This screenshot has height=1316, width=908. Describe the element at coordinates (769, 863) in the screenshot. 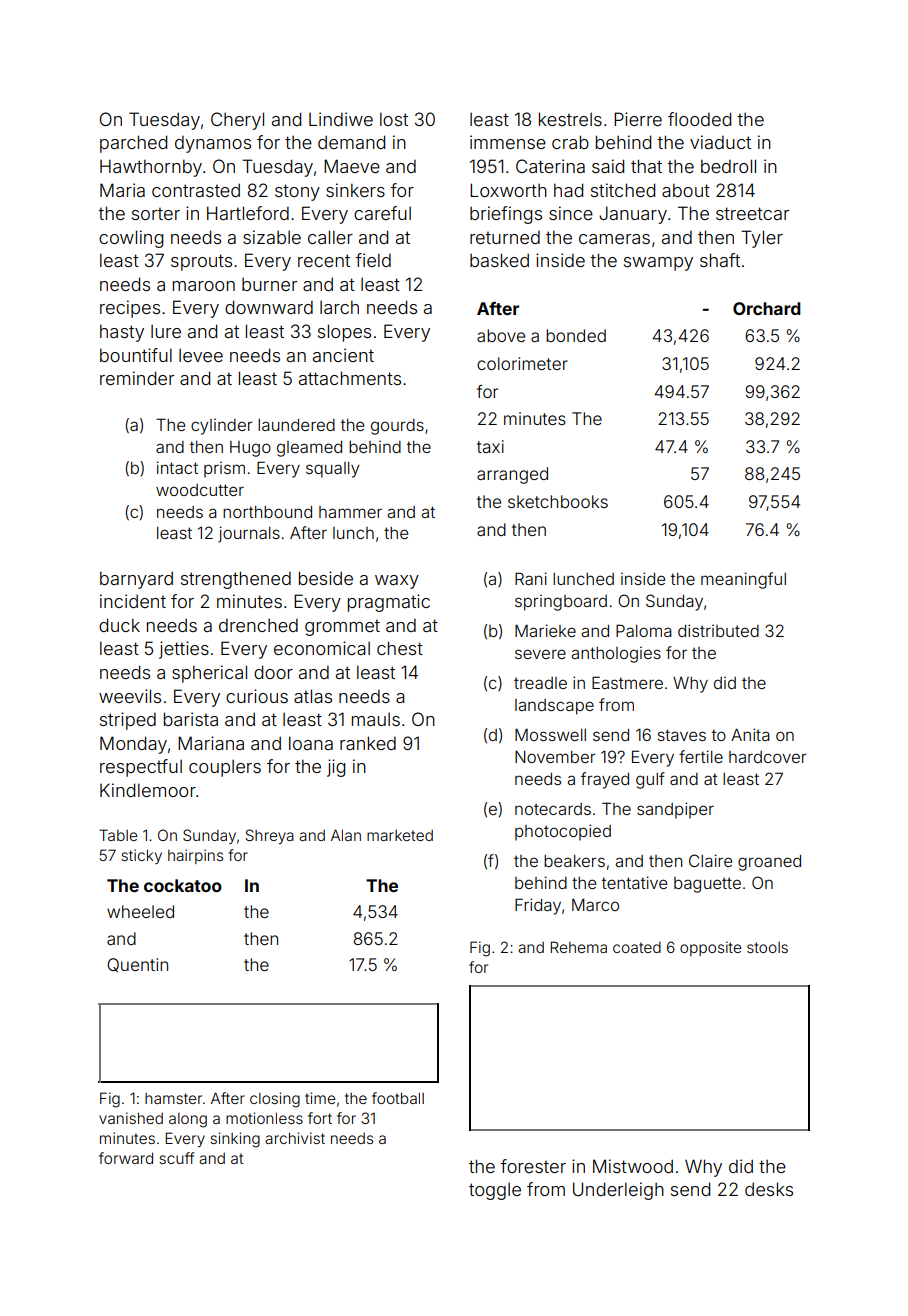

I see `groaned` at that location.
